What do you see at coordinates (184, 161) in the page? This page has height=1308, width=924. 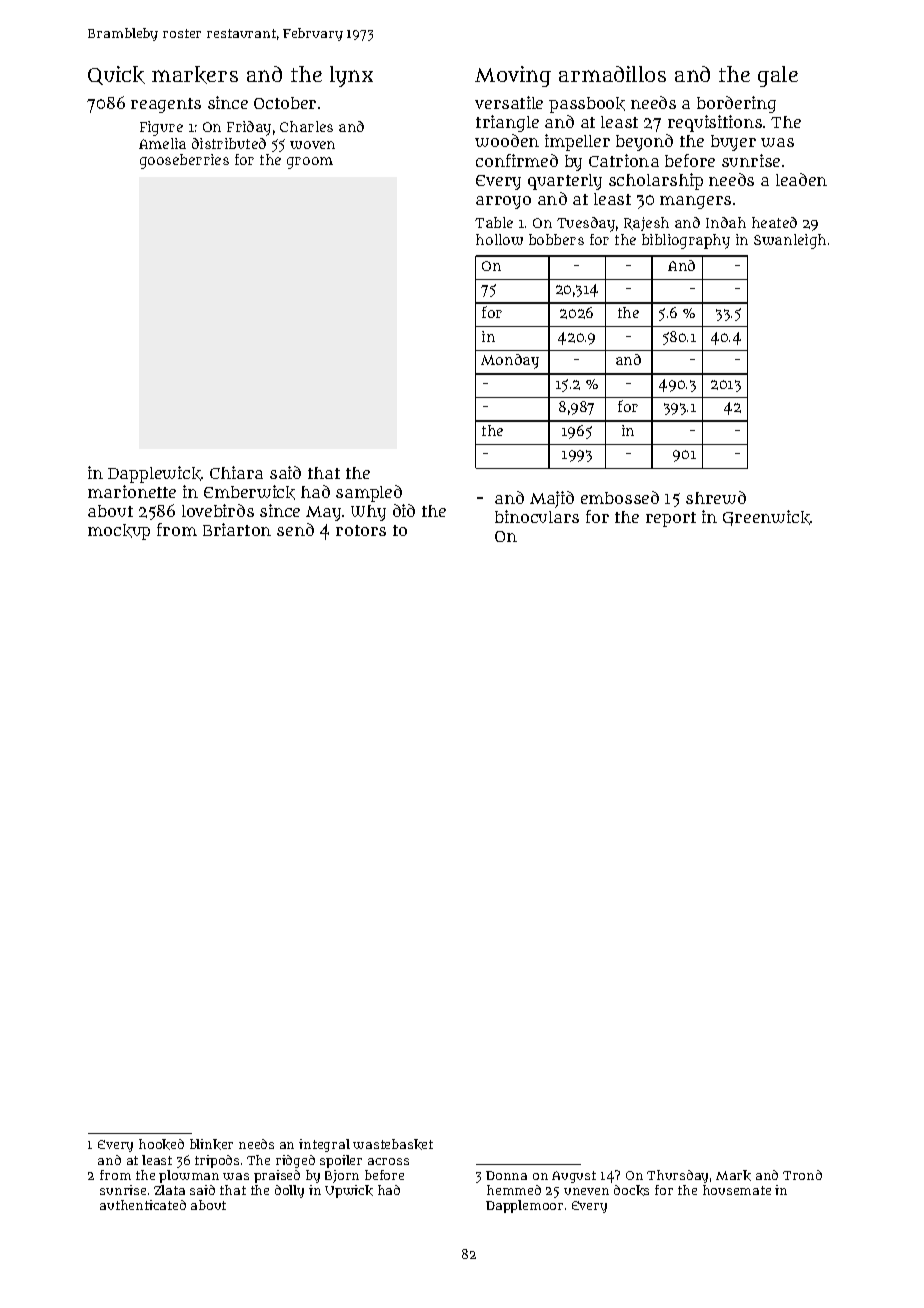 I see `gooseberries` at bounding box center [184, 161].
